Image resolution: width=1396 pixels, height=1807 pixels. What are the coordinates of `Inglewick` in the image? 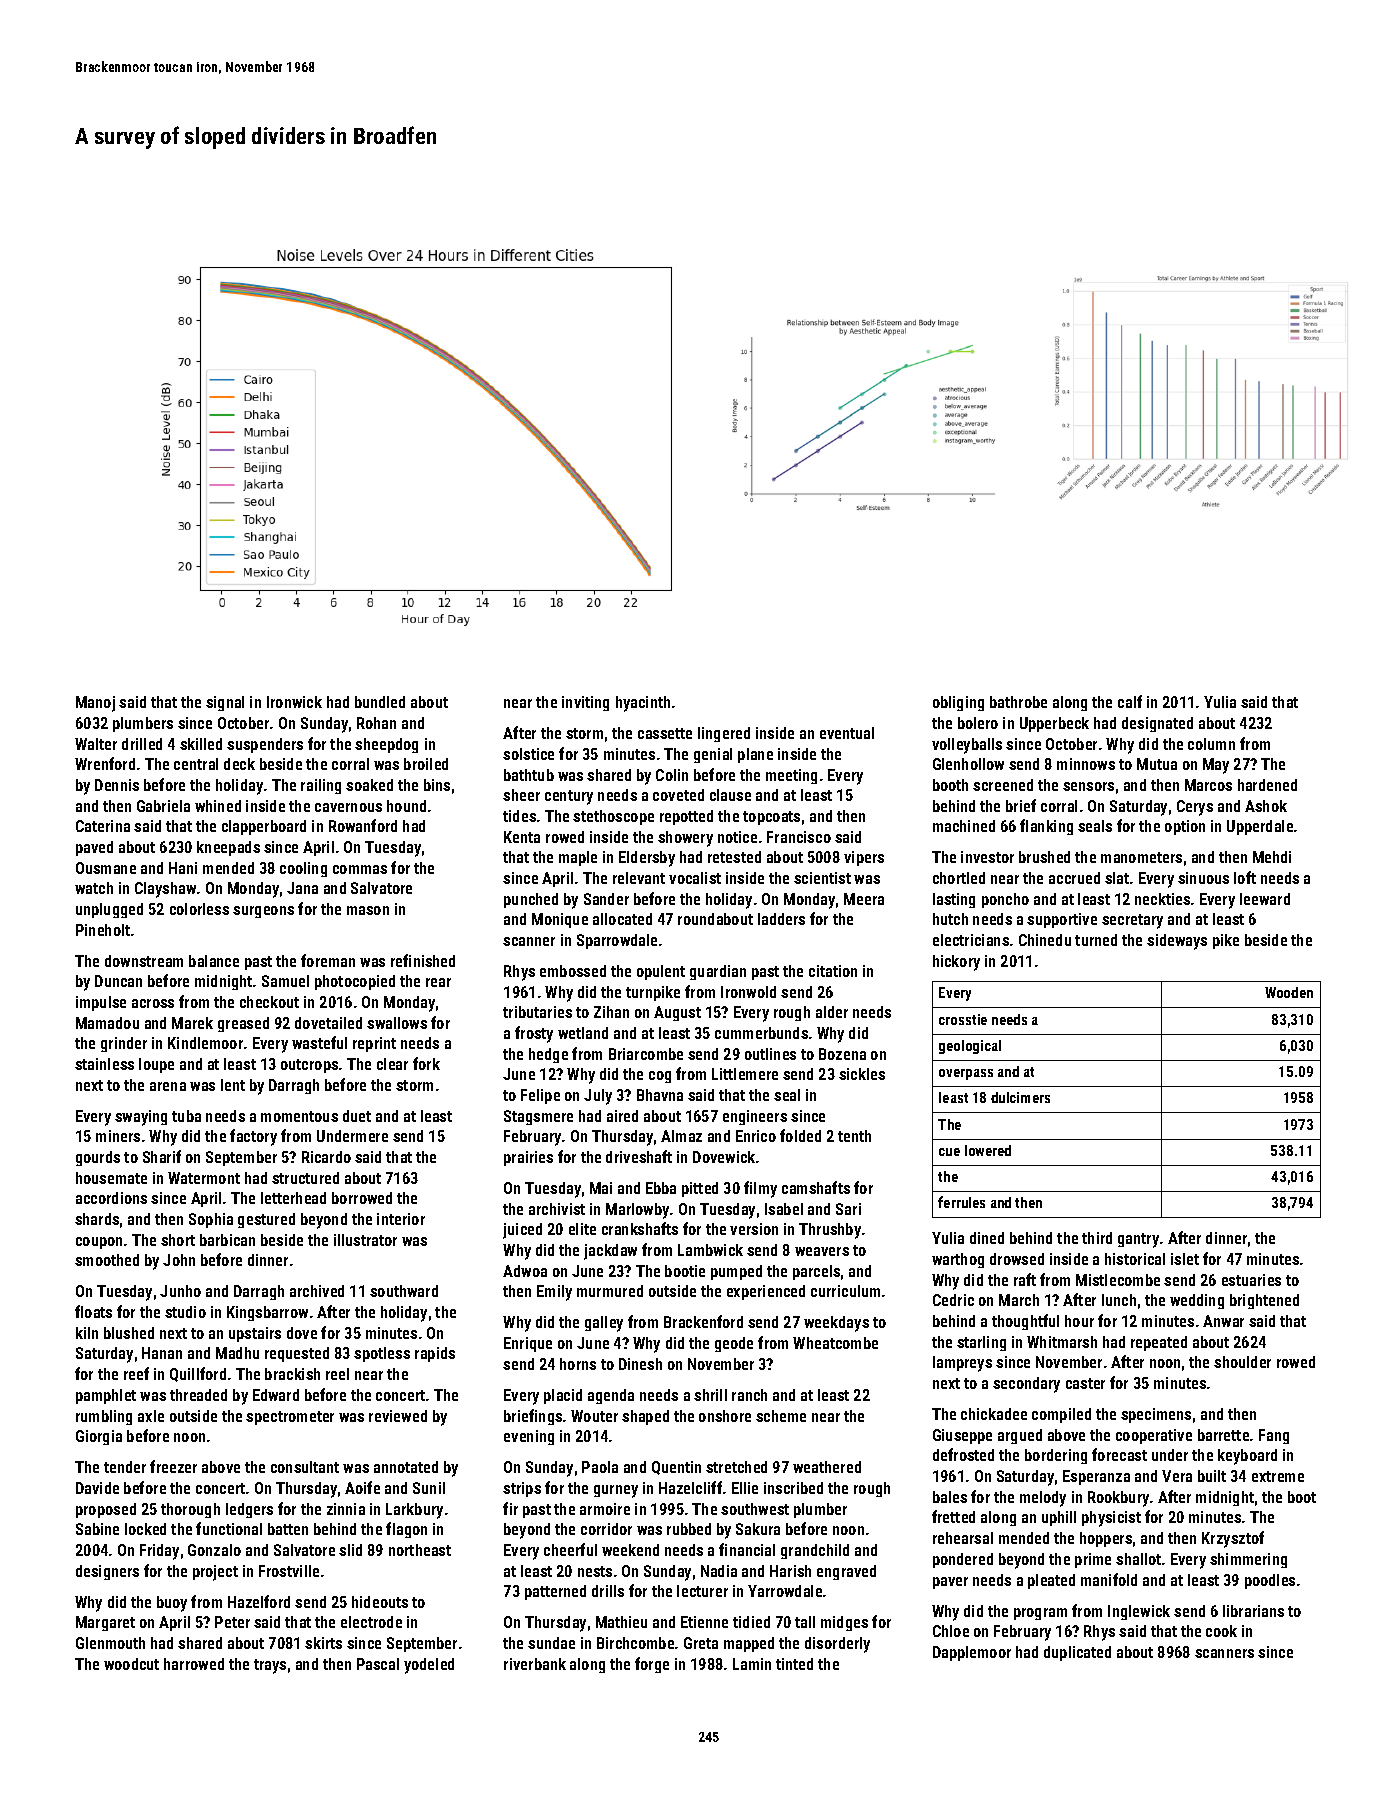 It's located at (1139, 1612).
